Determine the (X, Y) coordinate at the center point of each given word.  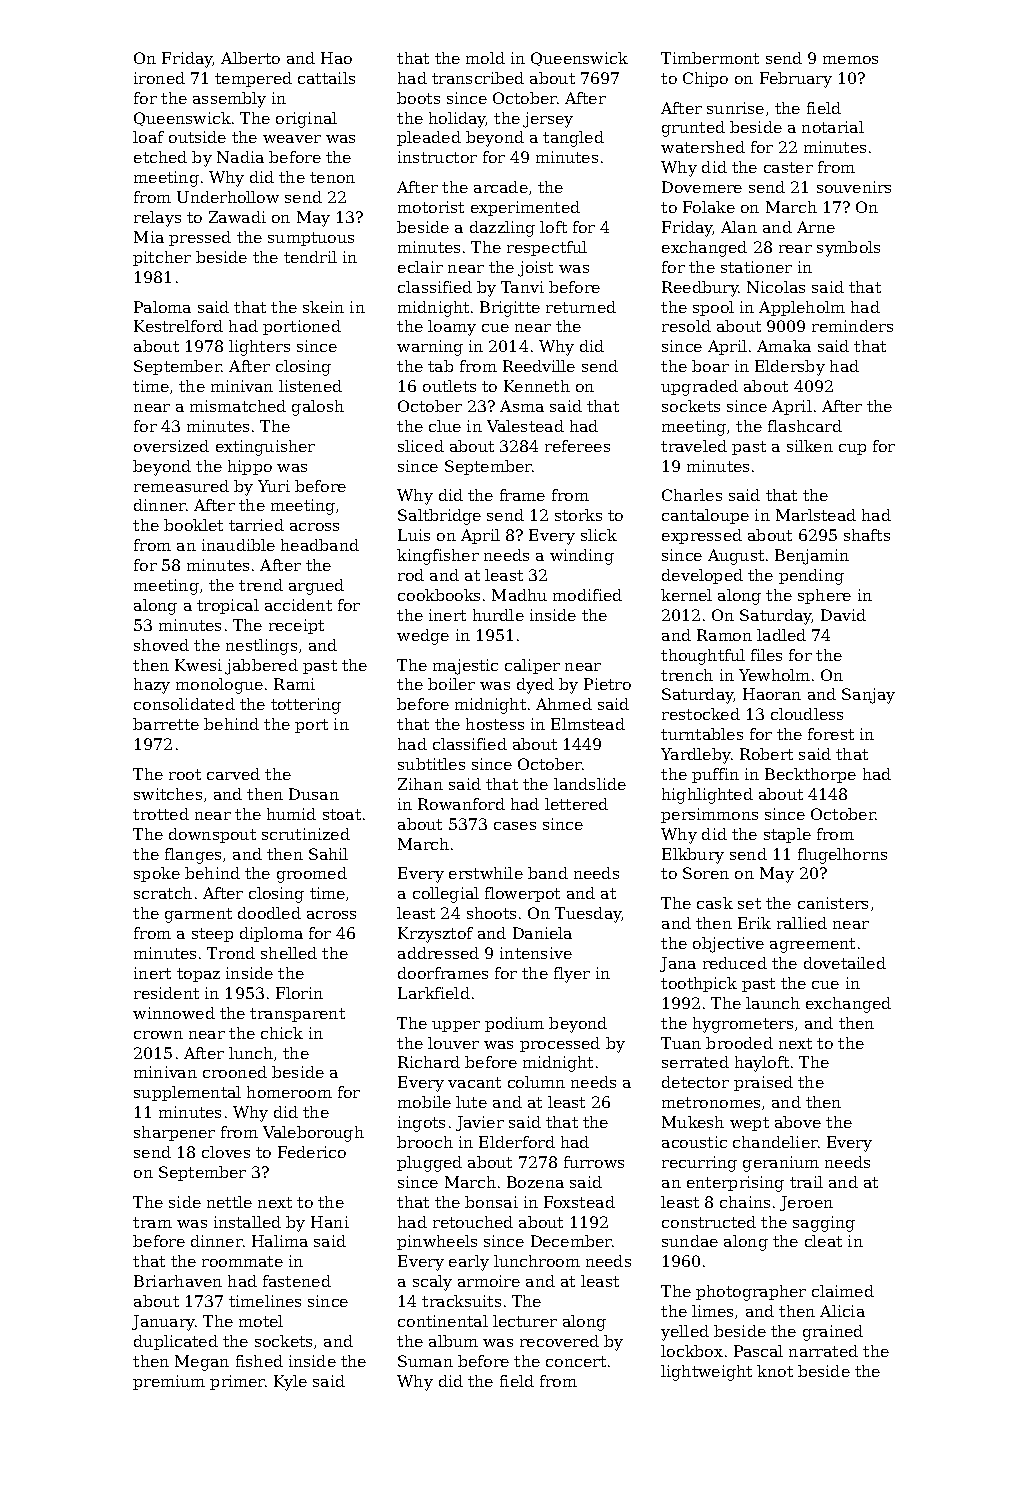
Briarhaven (178, 1281)
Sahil (328, 854)
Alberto (250, 58)
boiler (451, 684)
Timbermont (710, 58)
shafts (867, 535)
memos (850, 60)
